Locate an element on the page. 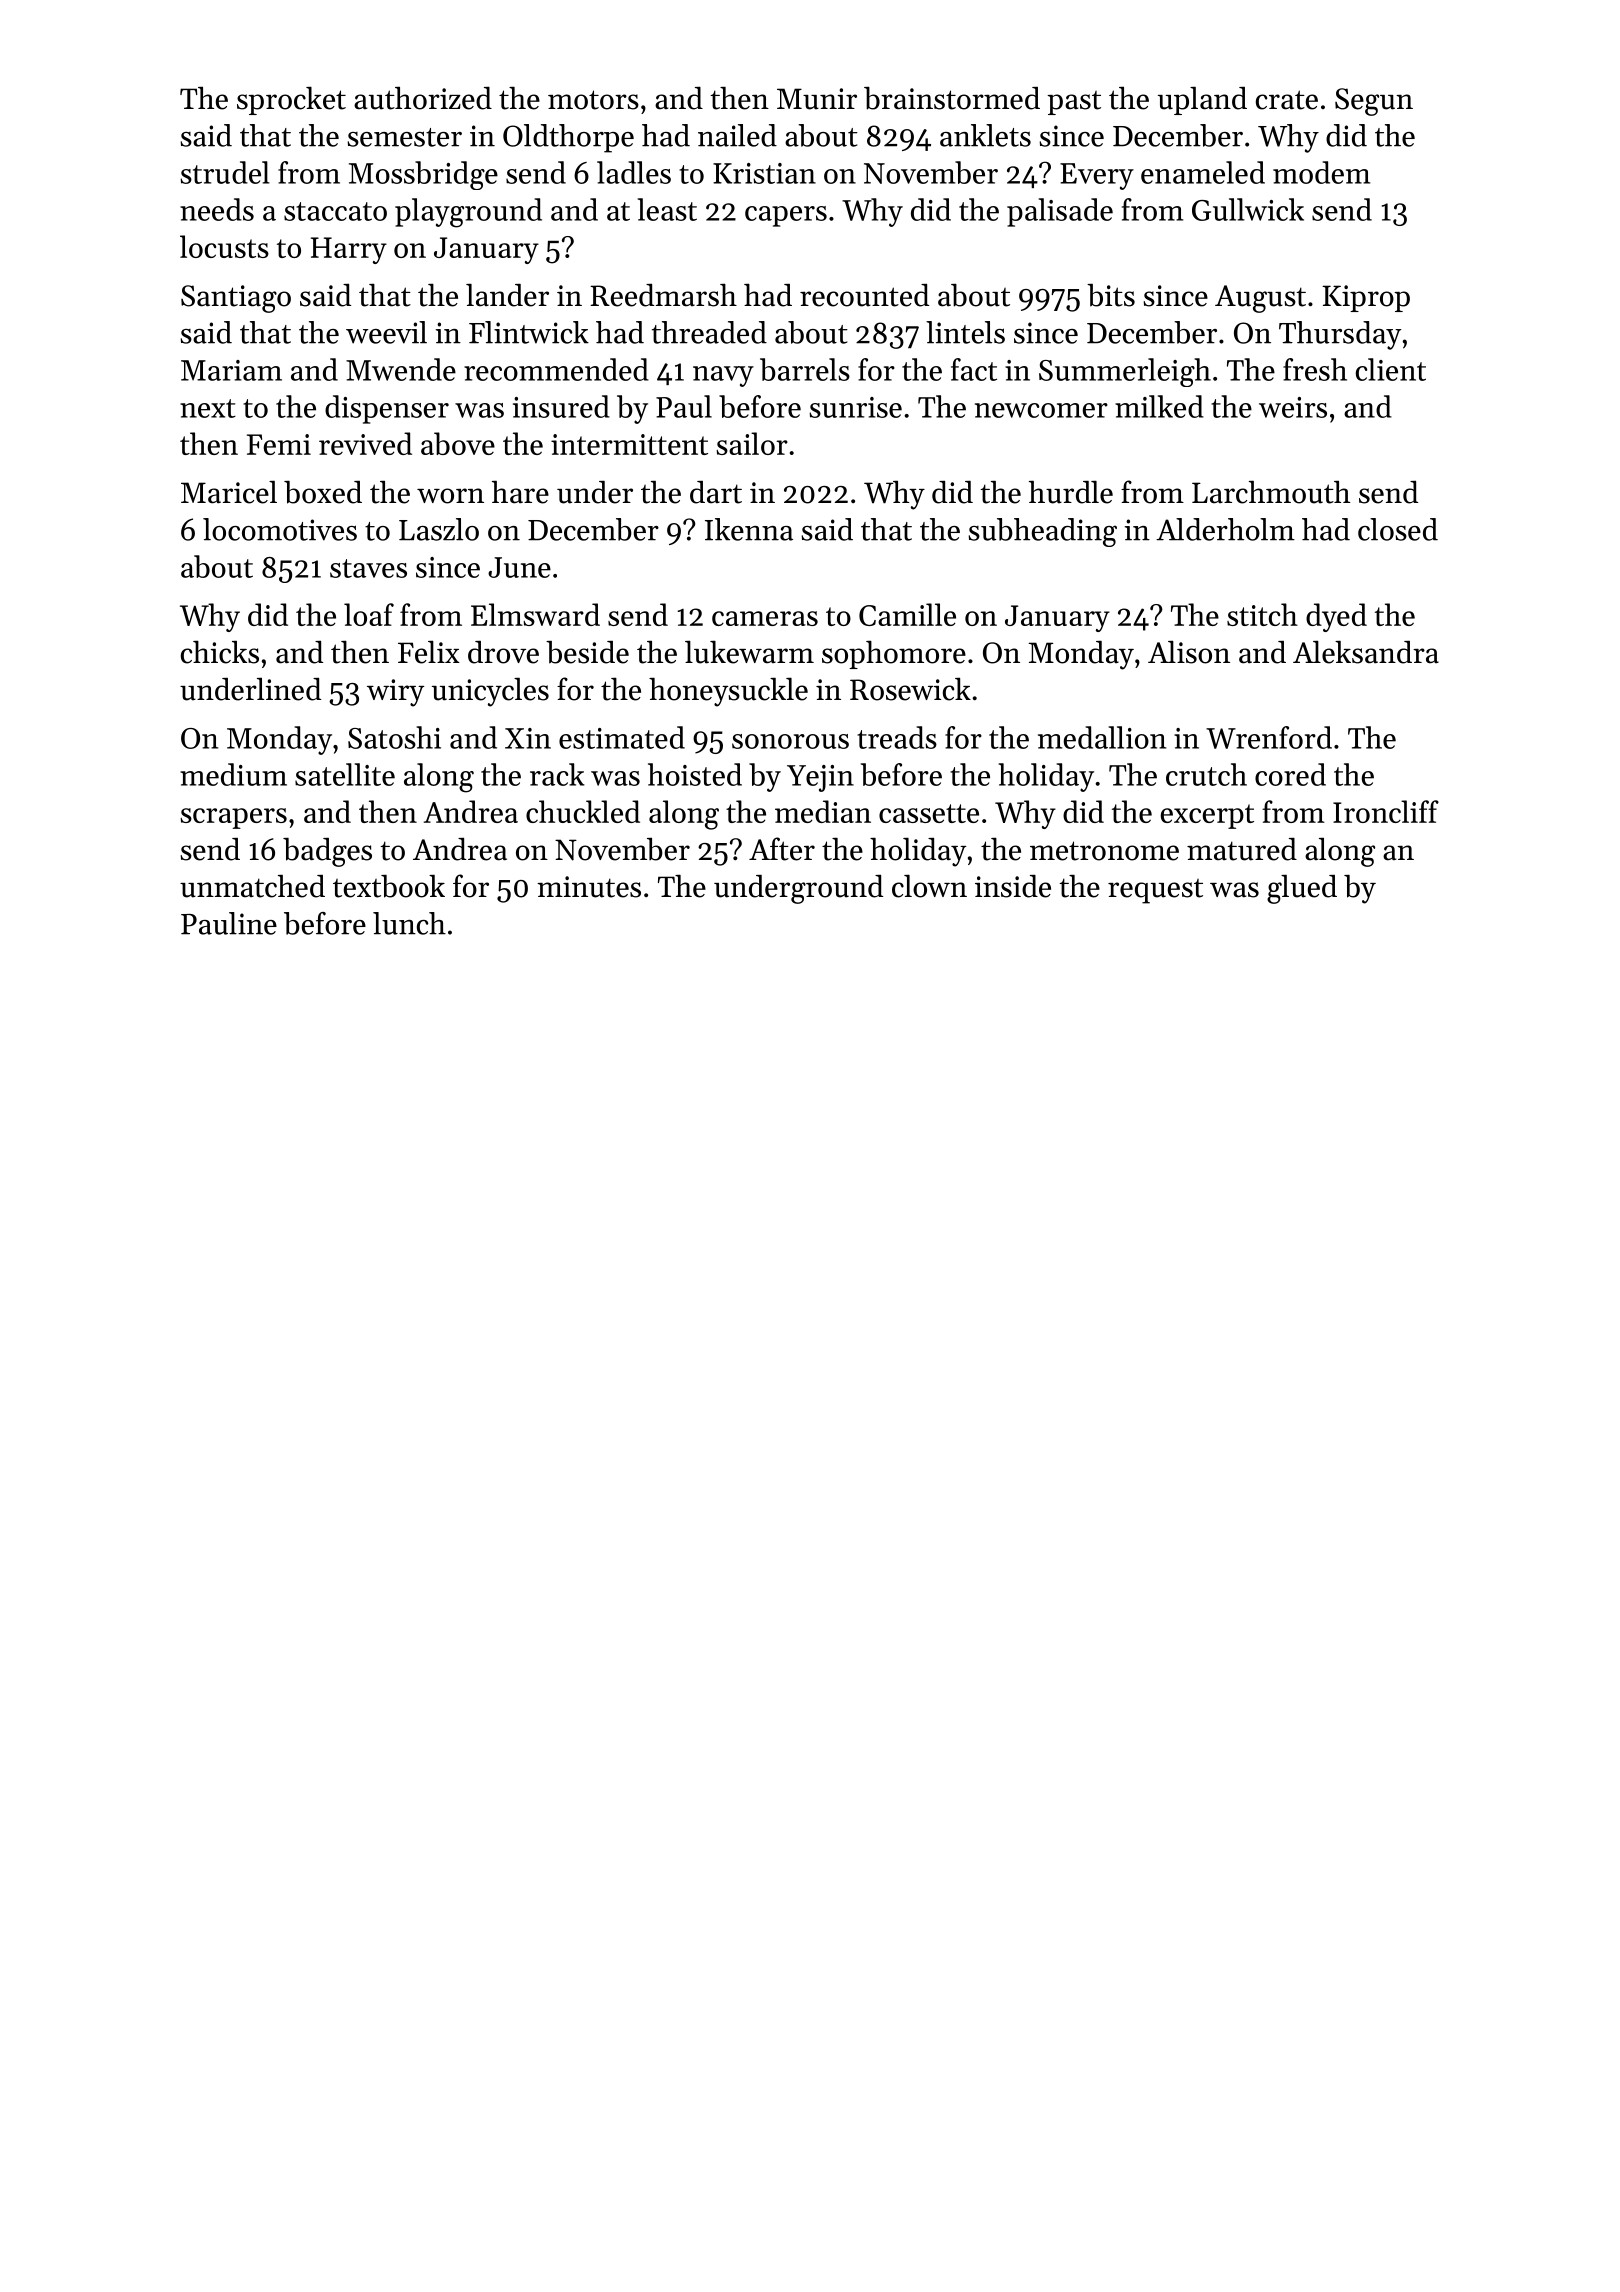  median is located at coordinates (823, 811).
